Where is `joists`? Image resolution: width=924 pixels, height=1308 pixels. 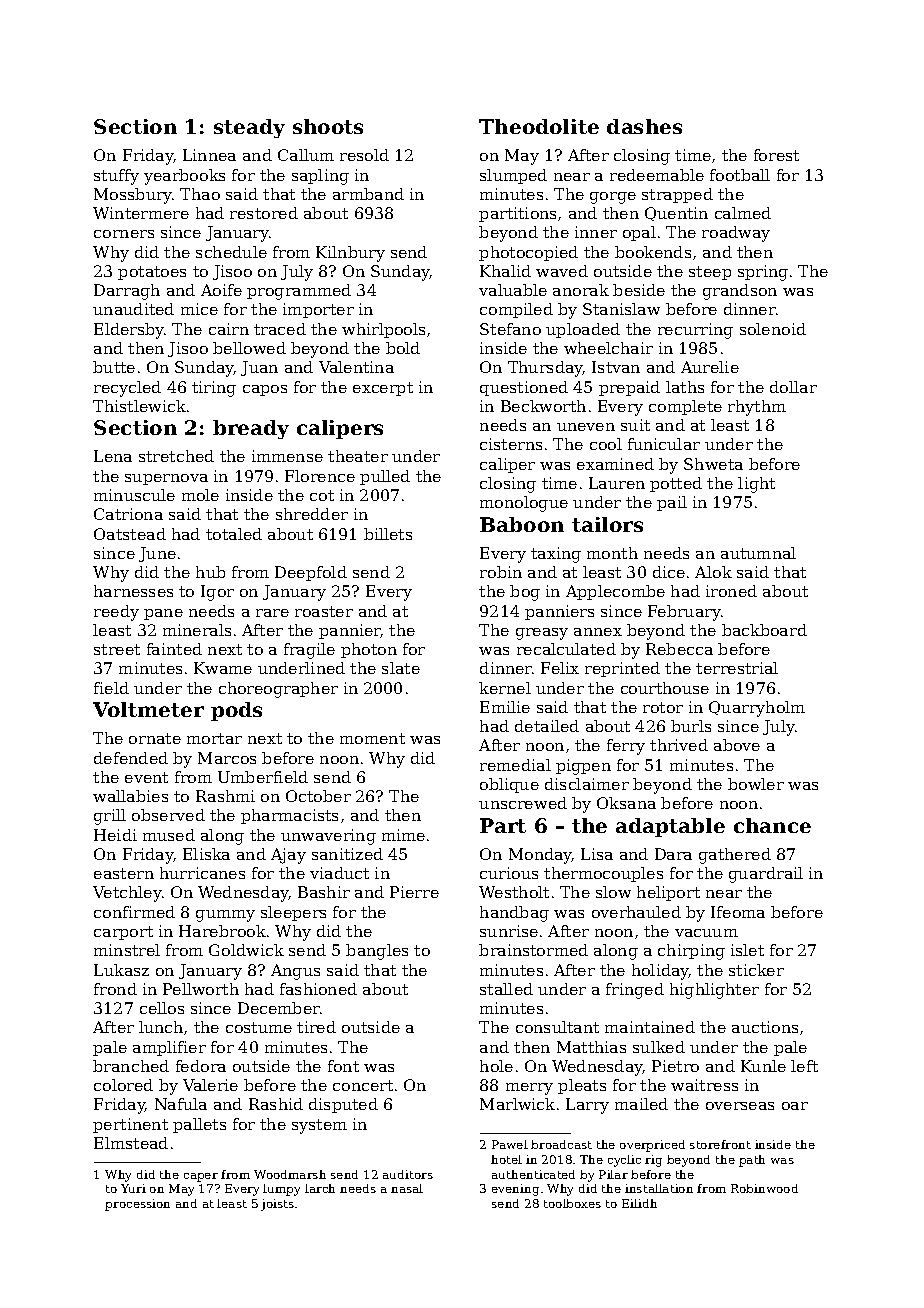 joists is located at coordinates (277, 1205).
